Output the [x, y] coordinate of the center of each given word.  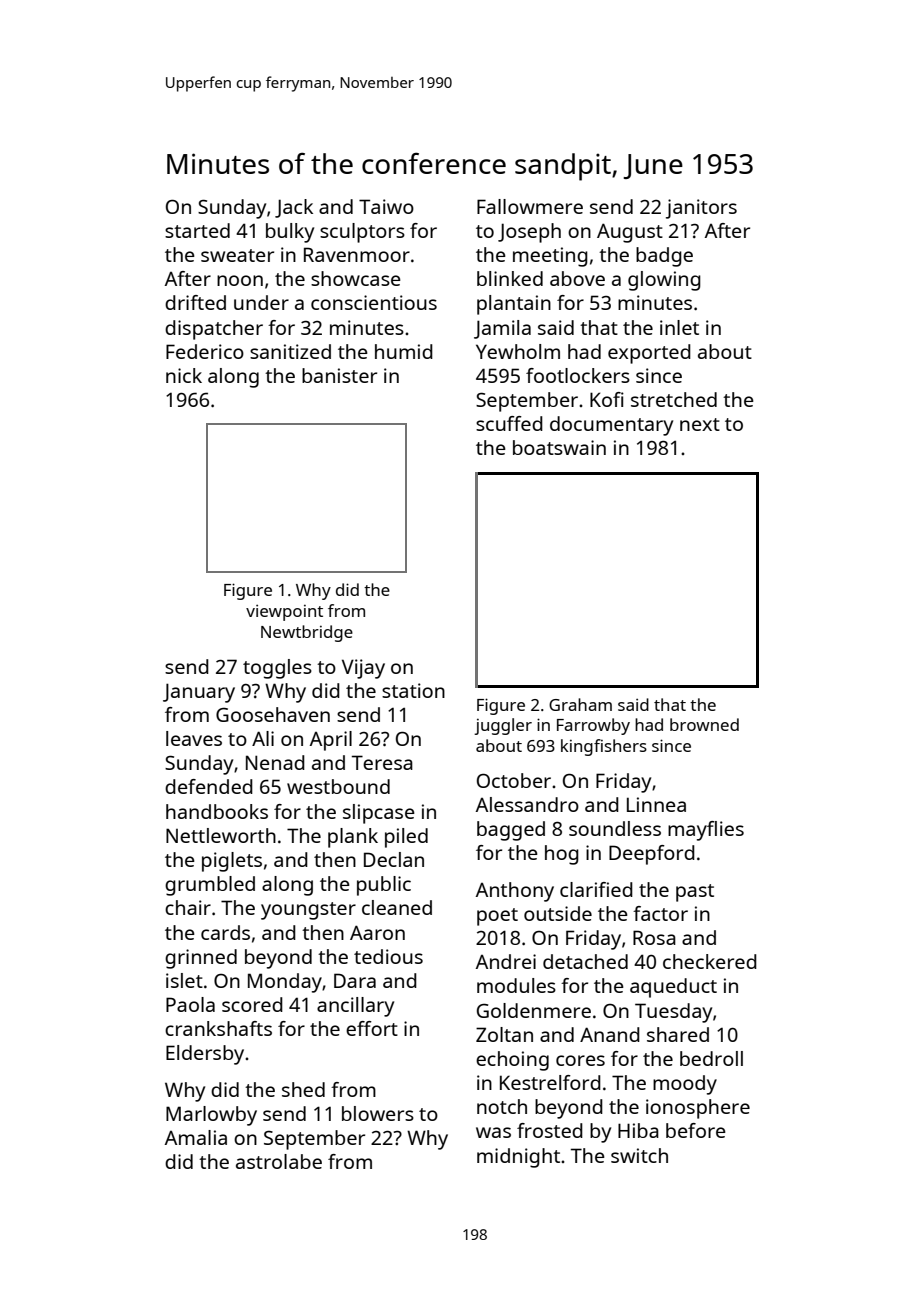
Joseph [529, 233]
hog [562, 855]
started [197, 230]
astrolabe [279, 1161]
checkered [710, 961]
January [199, 693]
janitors [701, 209]
